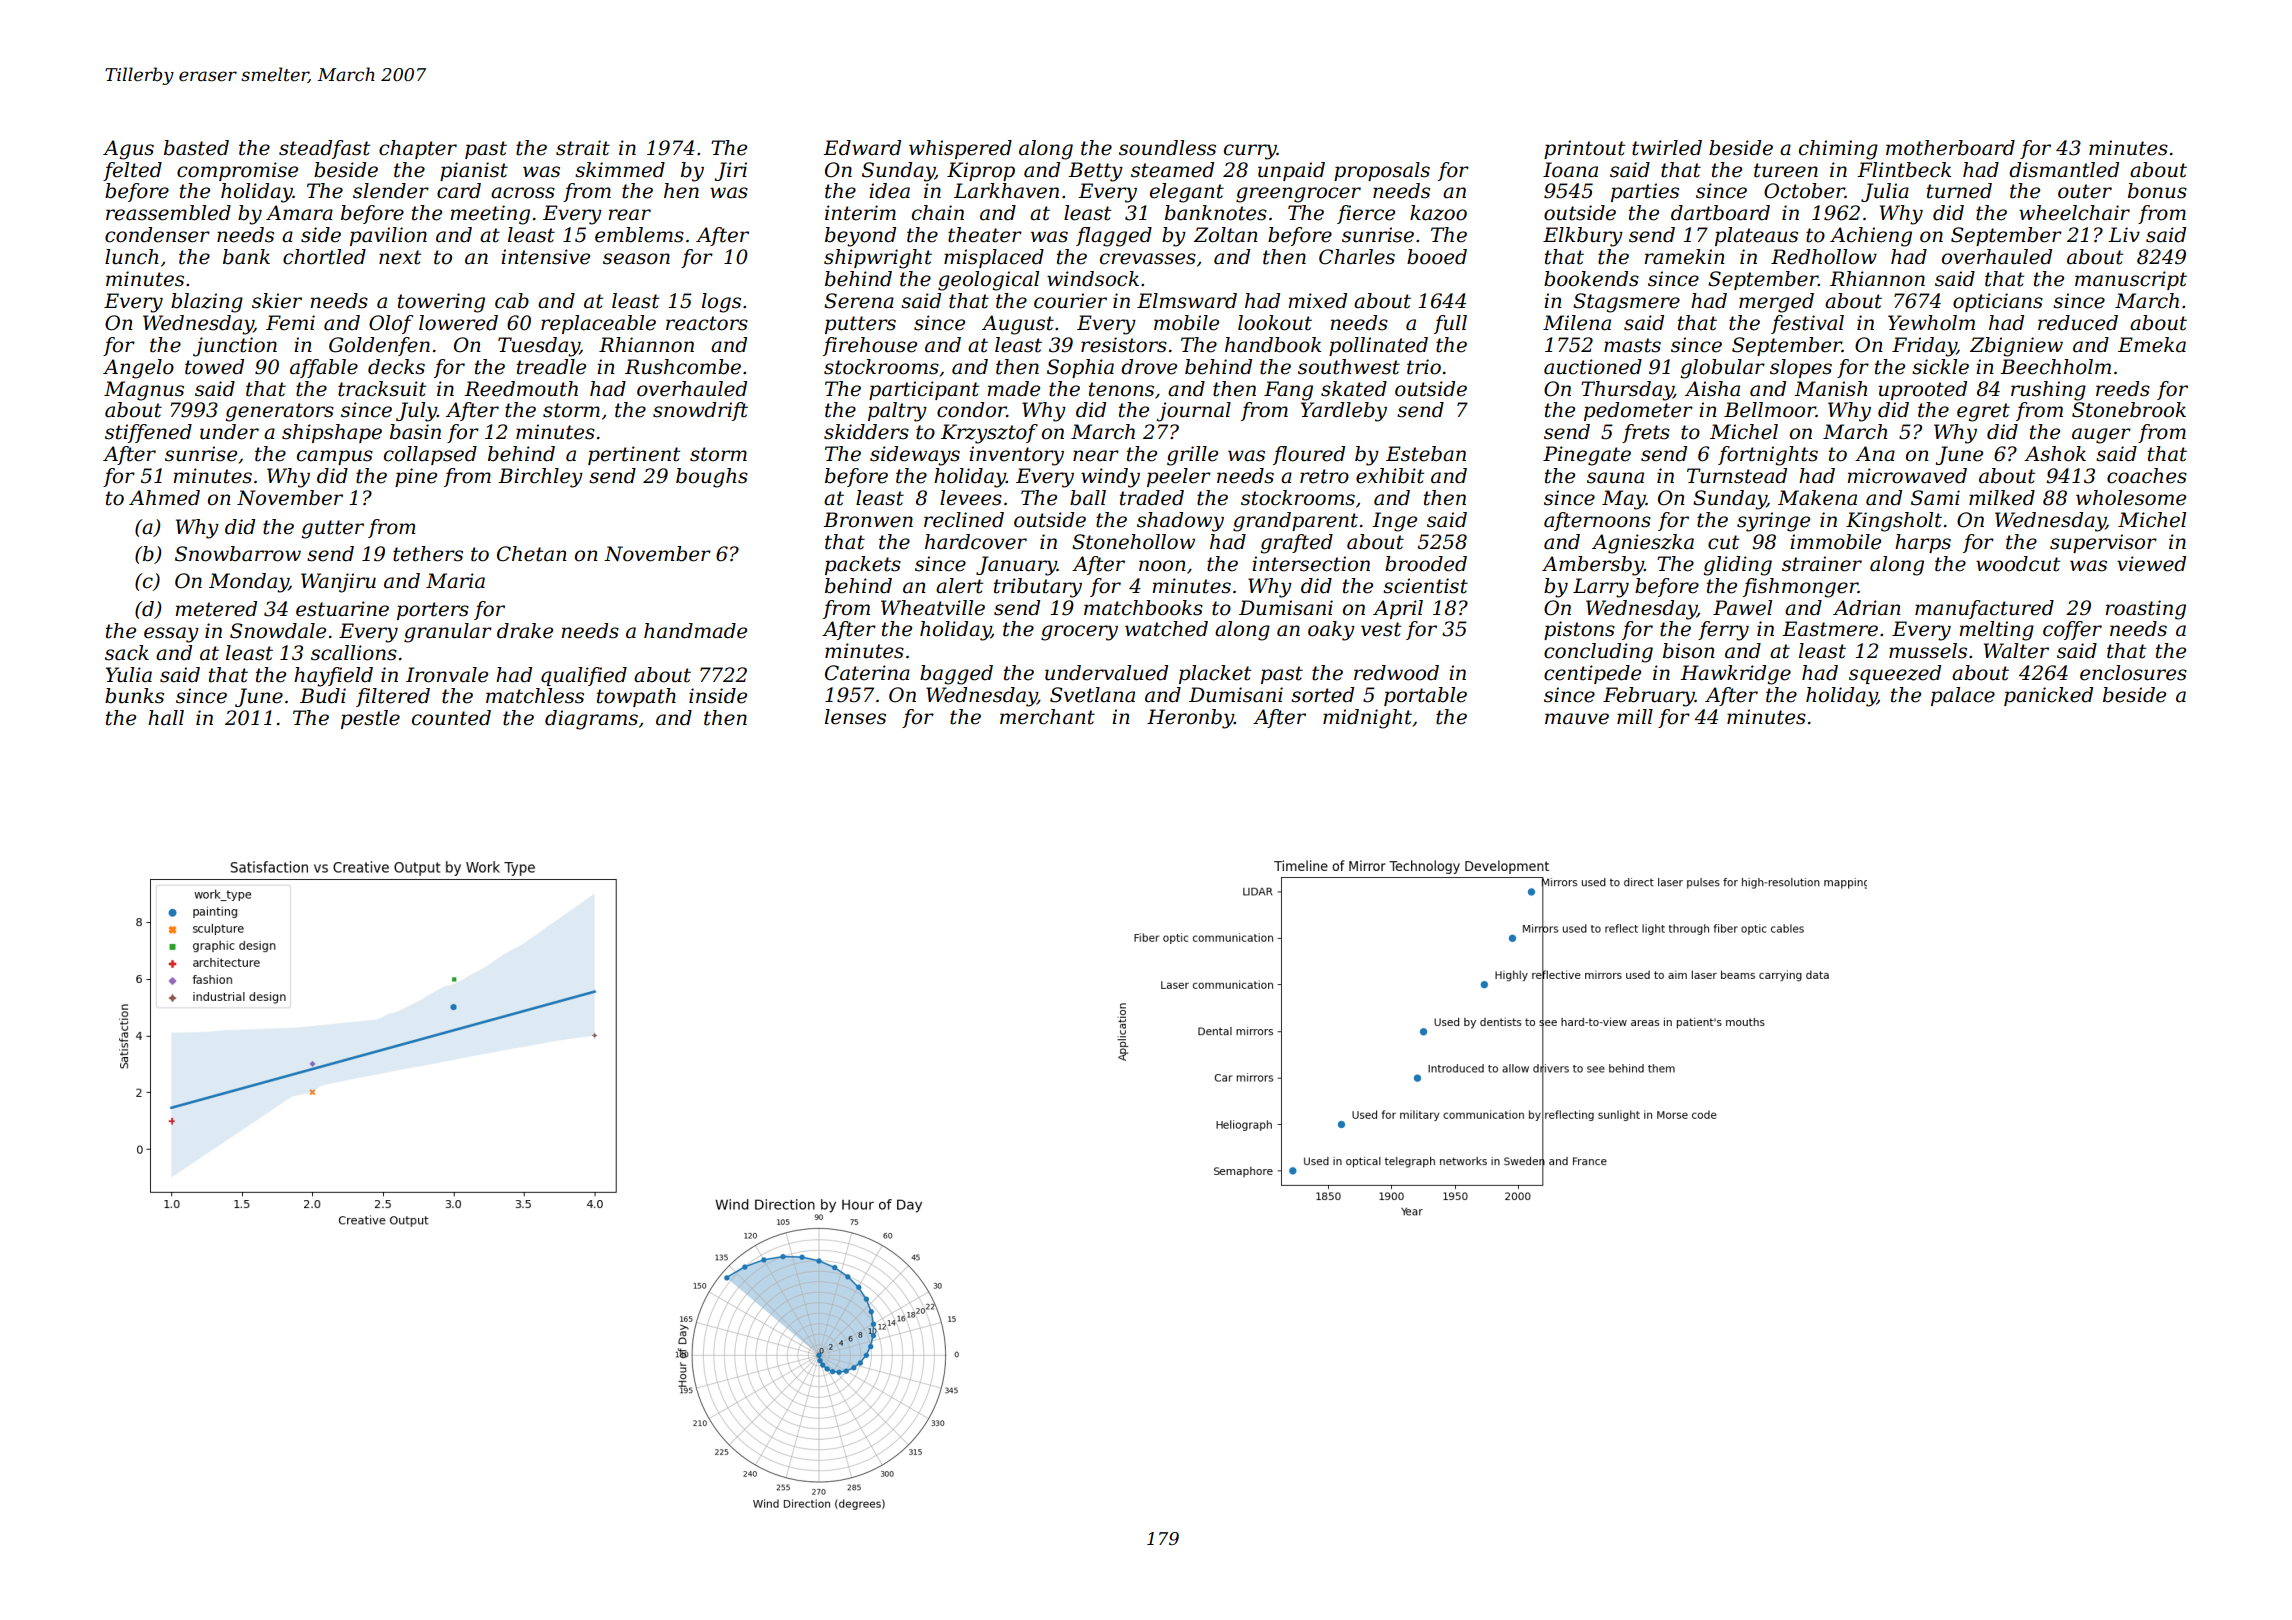 The image size is (2292, 1620). What do you see at coordinates (634, 455) in the image?
I see `pertinent` at bounding box center [634, 455].
